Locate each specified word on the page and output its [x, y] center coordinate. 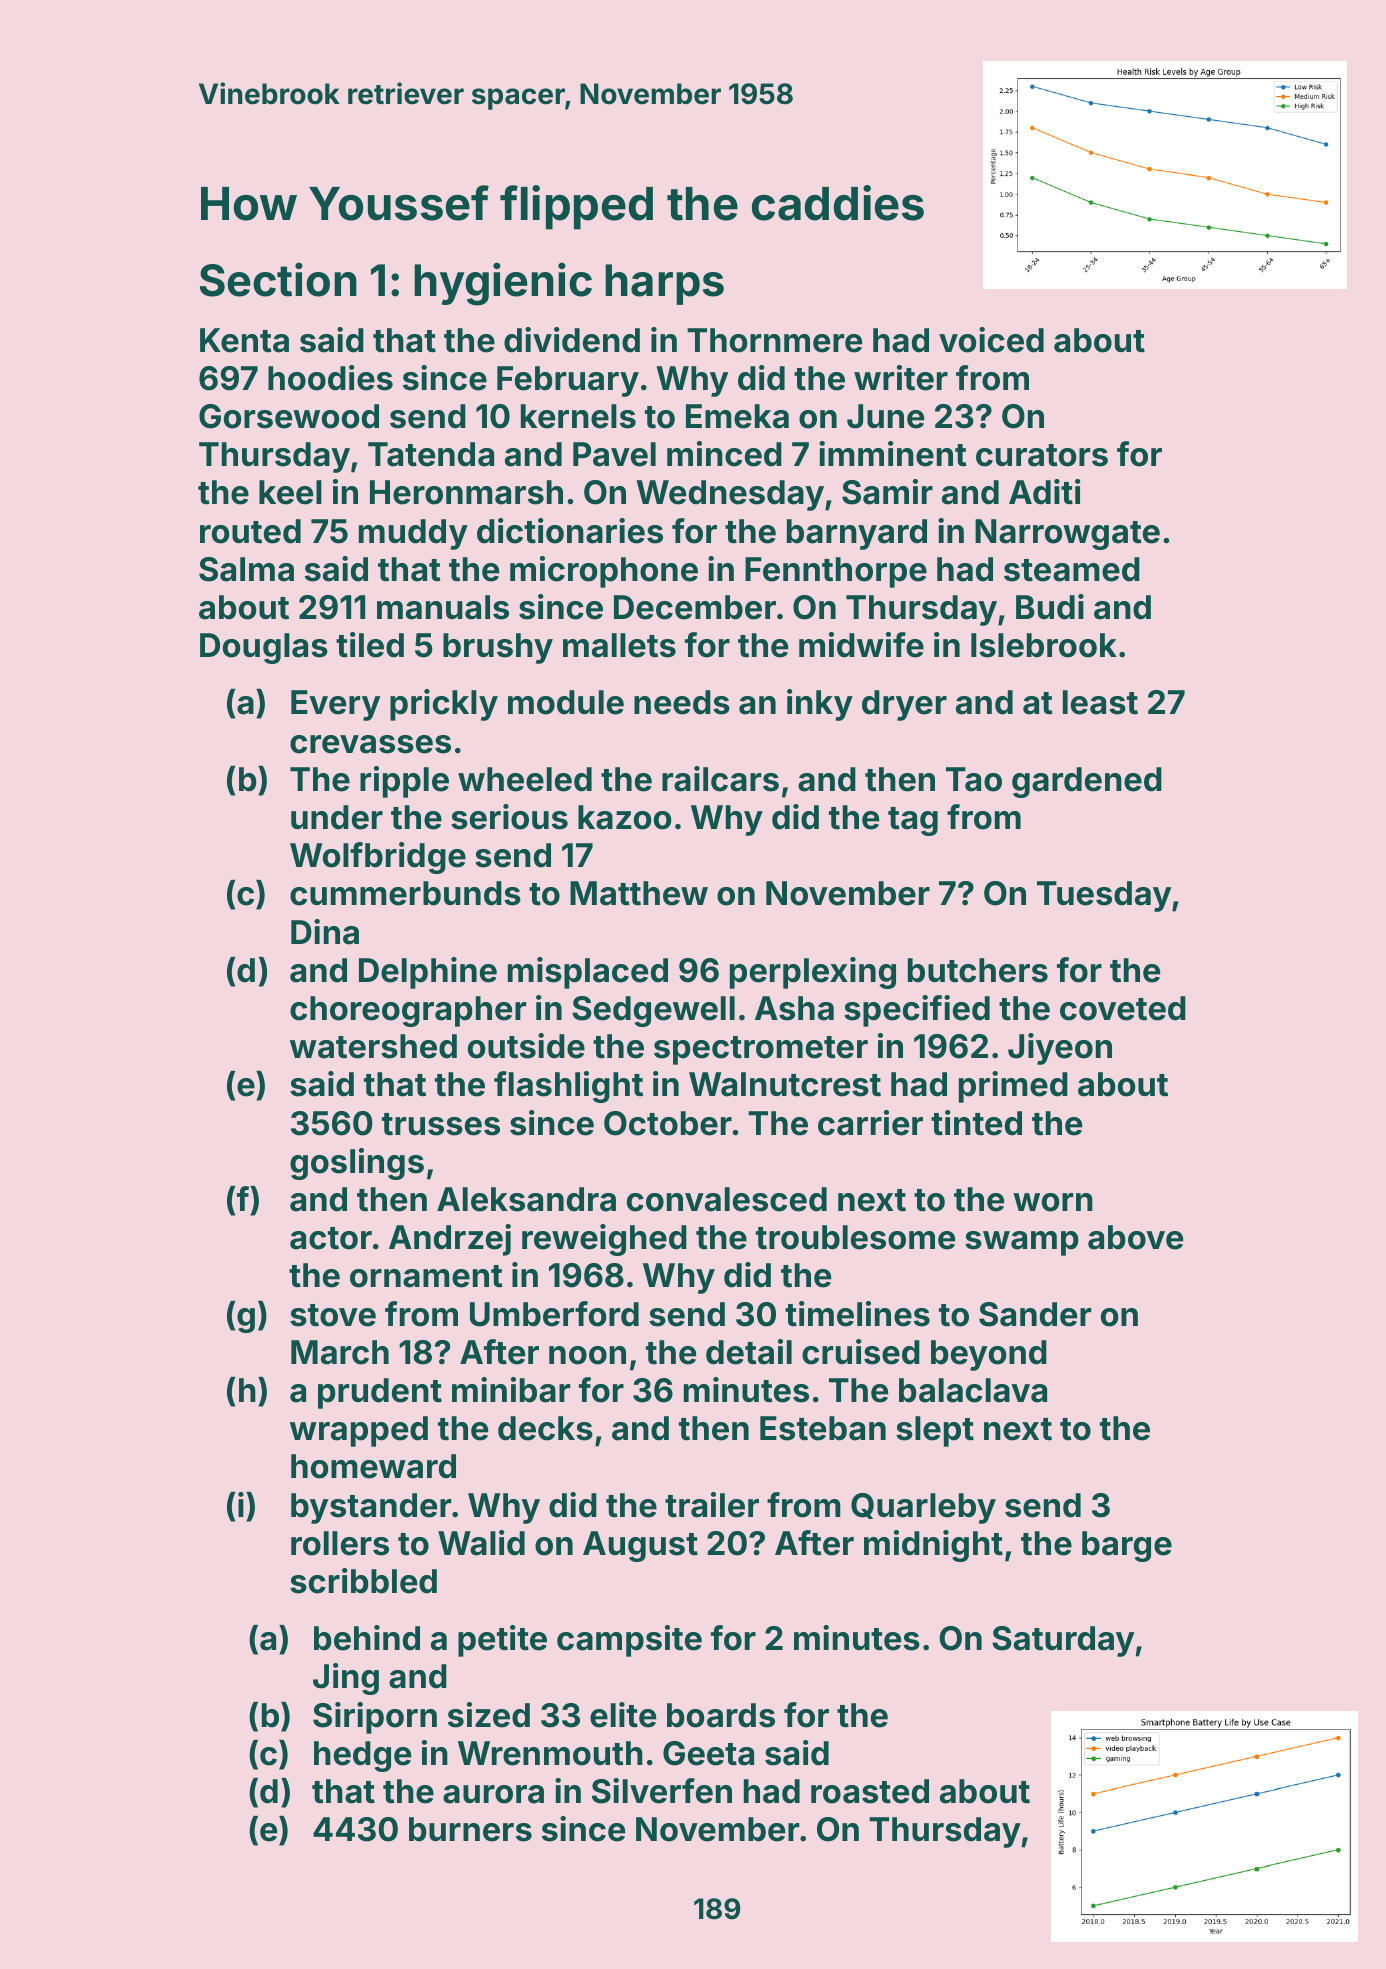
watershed [373, 1046]
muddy [413, 534]
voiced [991, 340]
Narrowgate [1067, 534]
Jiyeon [1060, 1049]
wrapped [359, 1431]
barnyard [857, 534]
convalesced [727, 1199]
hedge [362, 1756]
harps [664, 284]
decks [545, 1428]
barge [1127, 1546]
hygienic [503, 284]
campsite [629, 1641]
